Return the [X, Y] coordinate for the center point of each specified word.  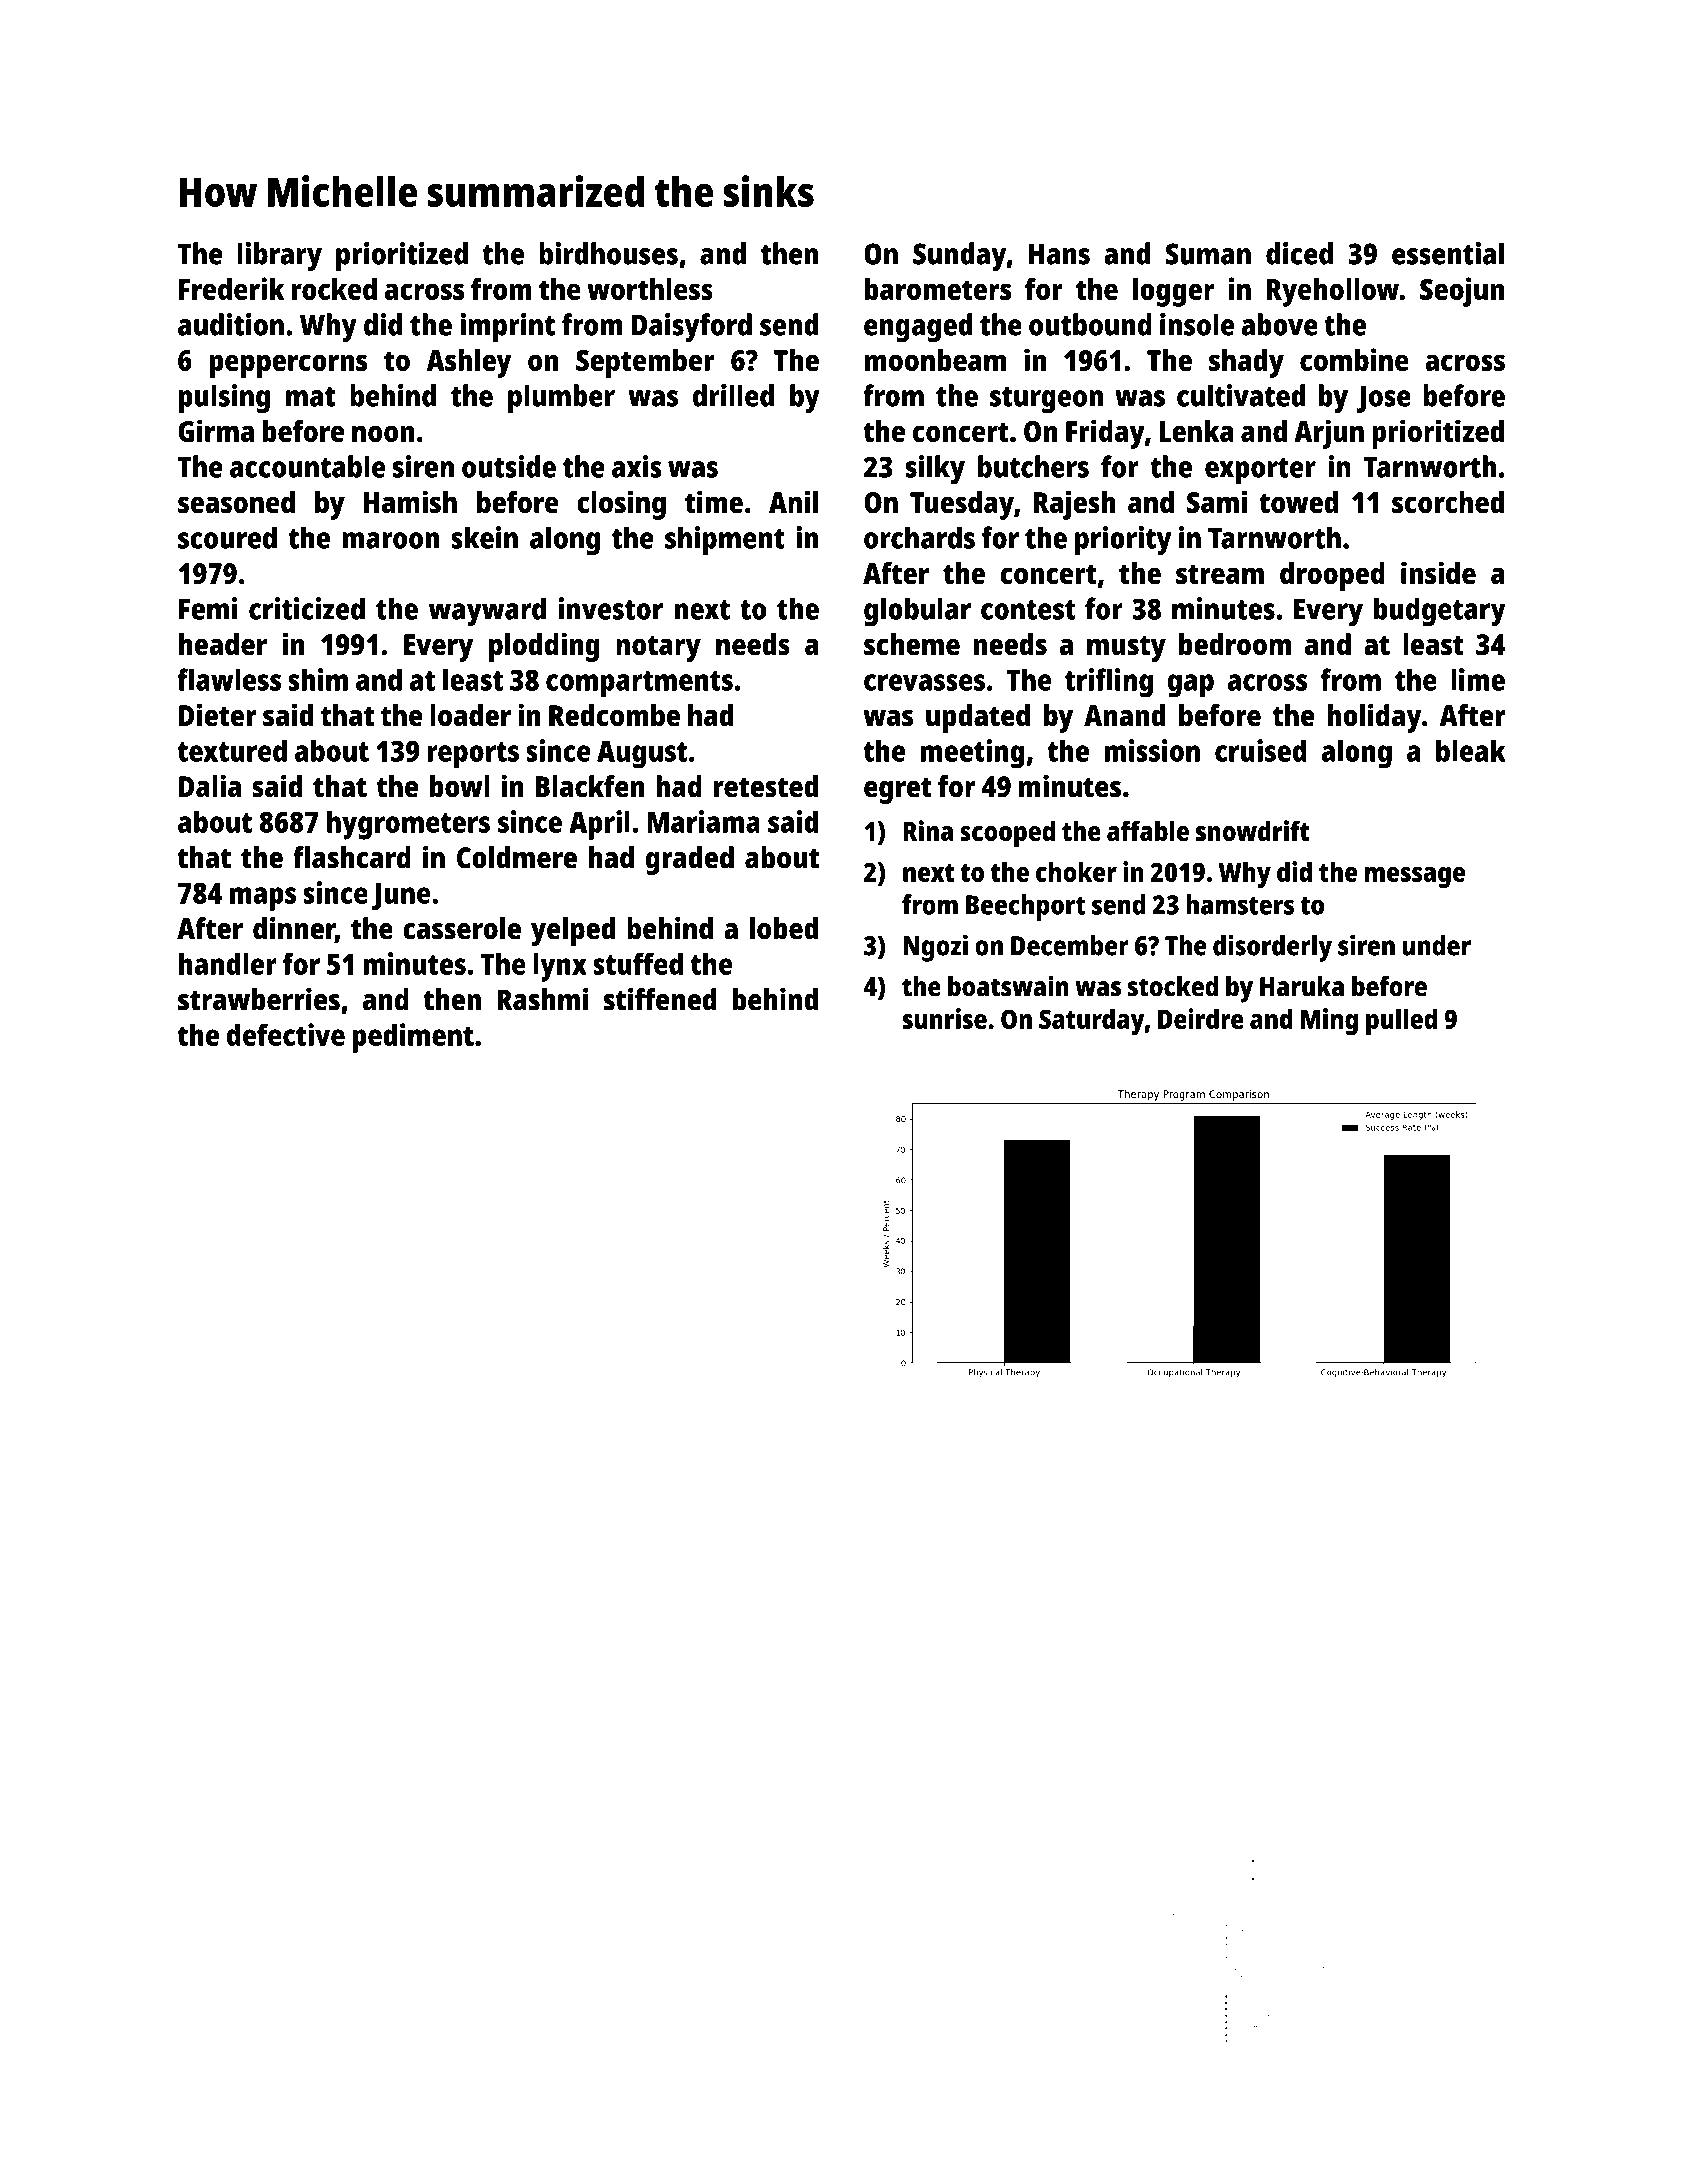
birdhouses [608, 253]
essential [1448, 253]
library [279, 257]
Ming [1329, 1021]
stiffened [660, 999]
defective [286, 1034]
